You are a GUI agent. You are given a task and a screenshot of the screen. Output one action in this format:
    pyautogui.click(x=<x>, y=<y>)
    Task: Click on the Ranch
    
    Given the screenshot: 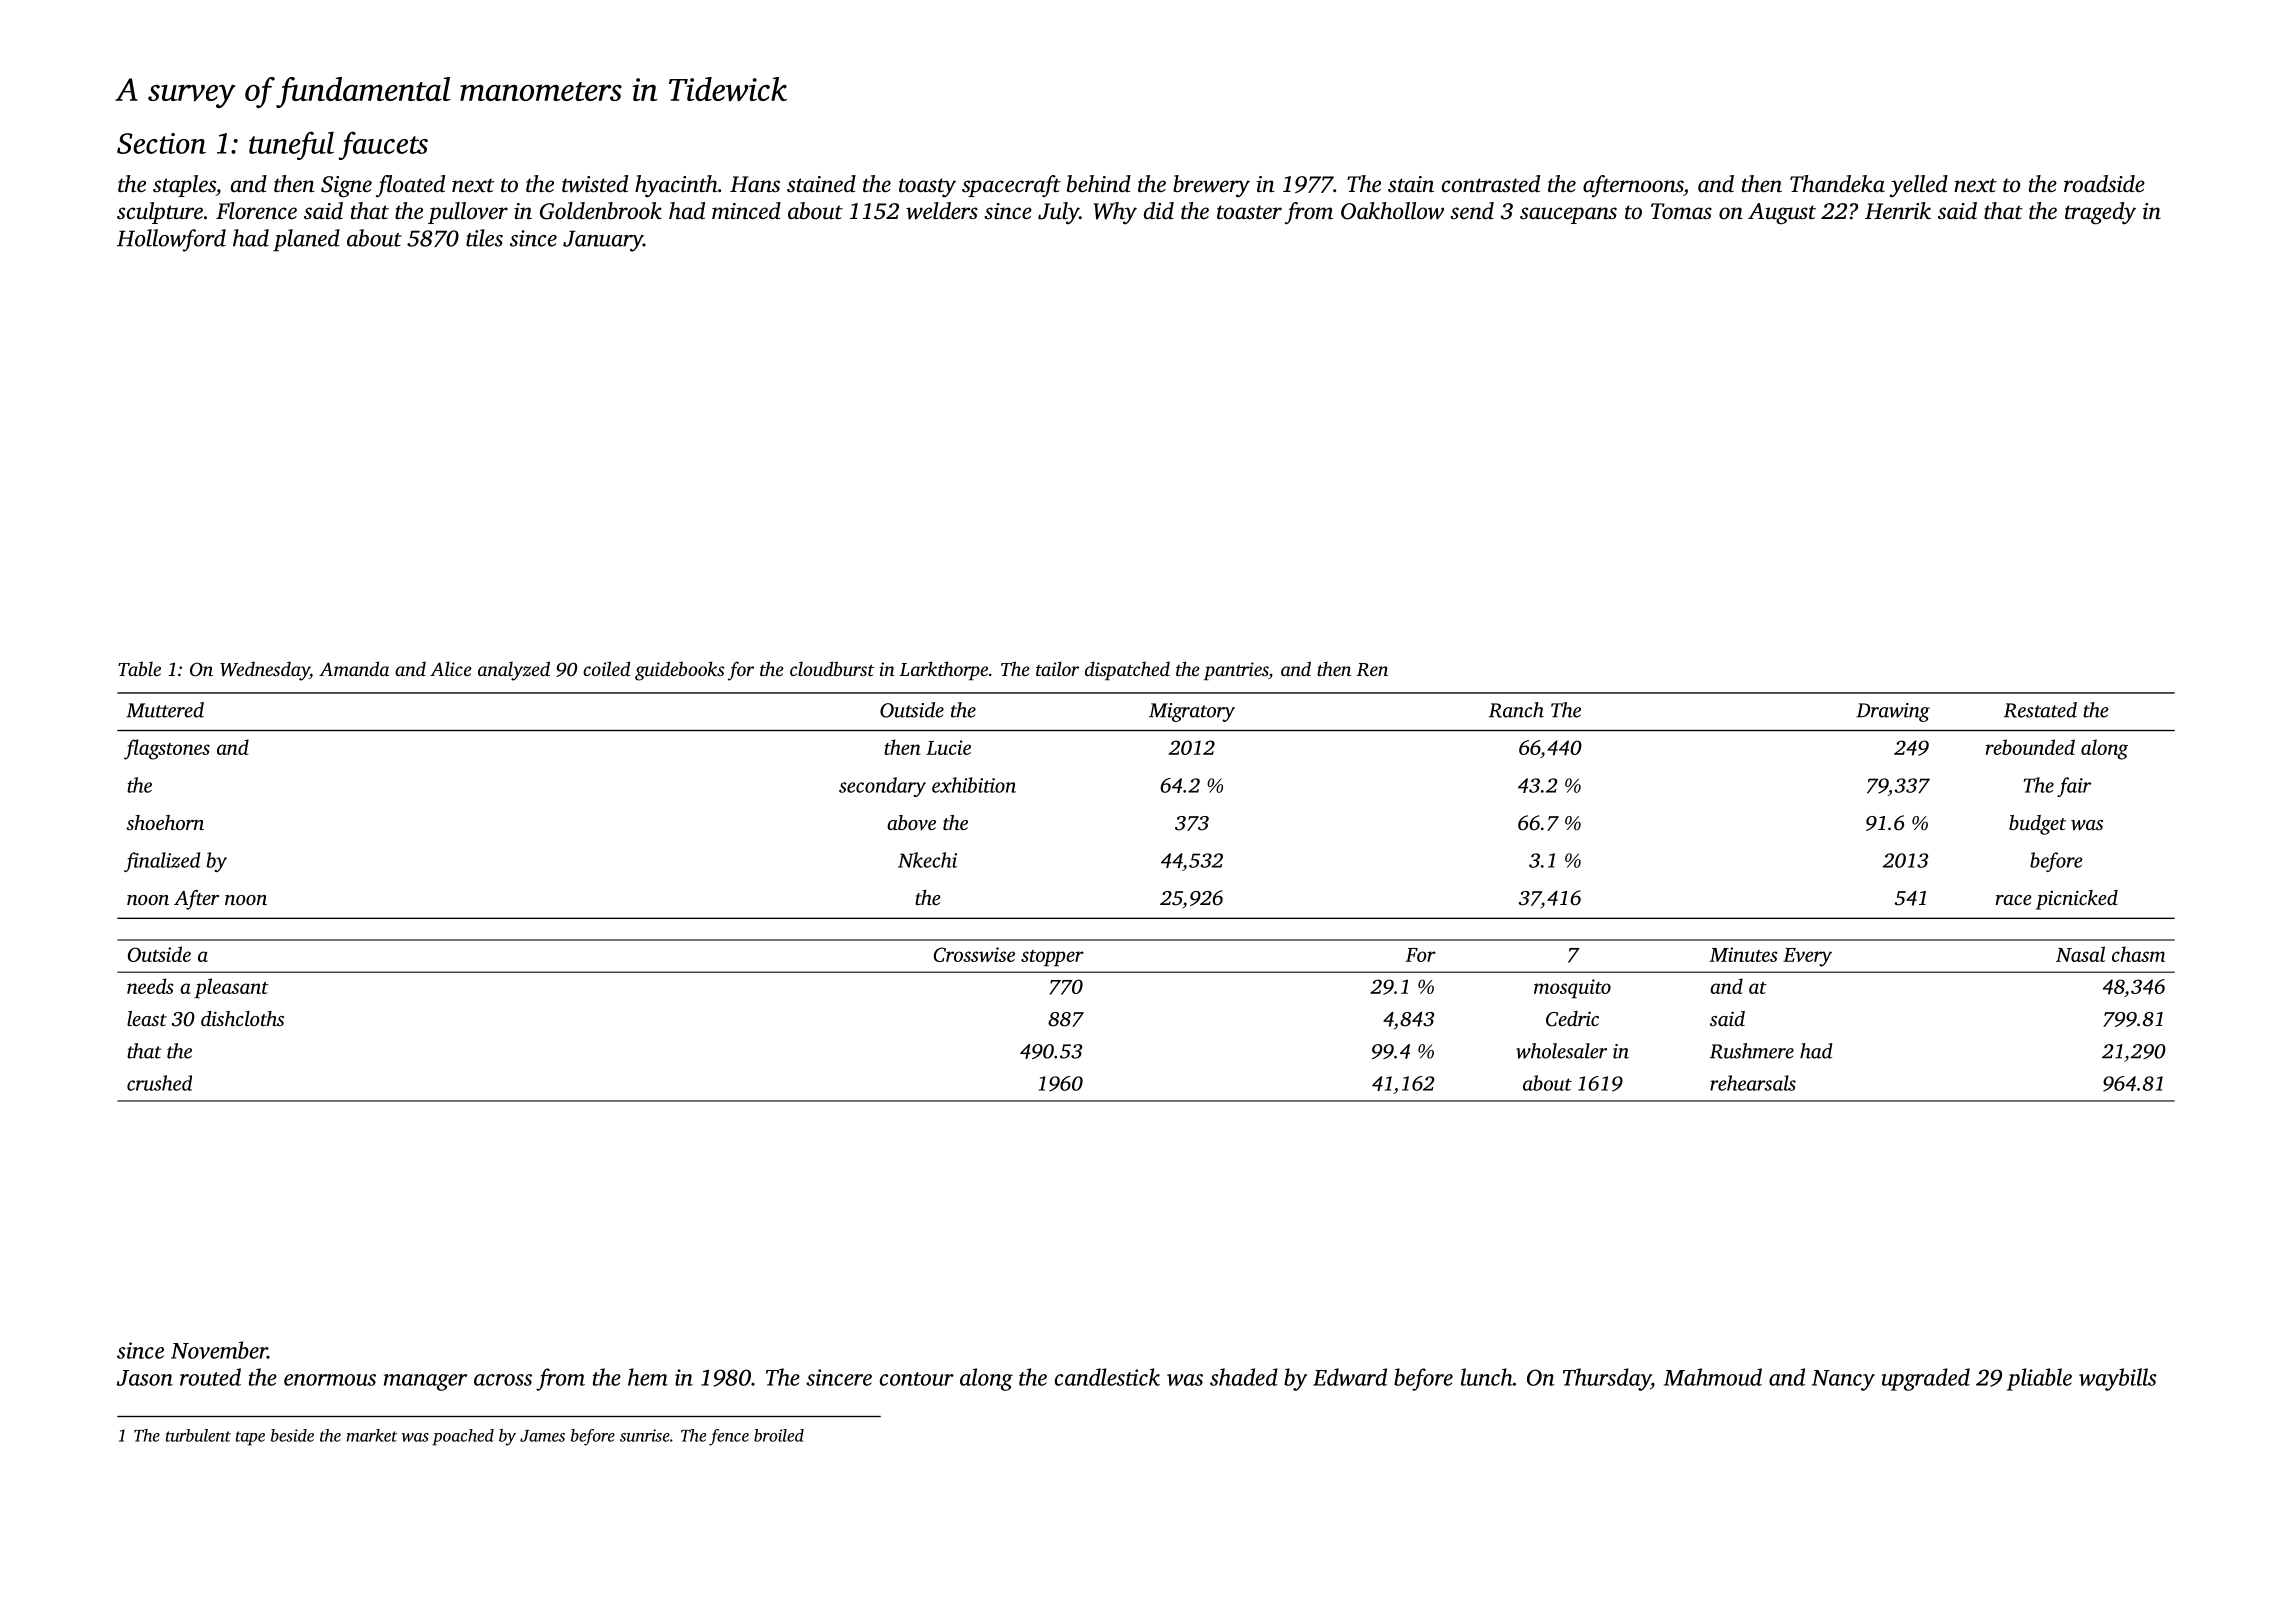 What is the action you would take?
    pyautogui.click(x=1516, y=710)
